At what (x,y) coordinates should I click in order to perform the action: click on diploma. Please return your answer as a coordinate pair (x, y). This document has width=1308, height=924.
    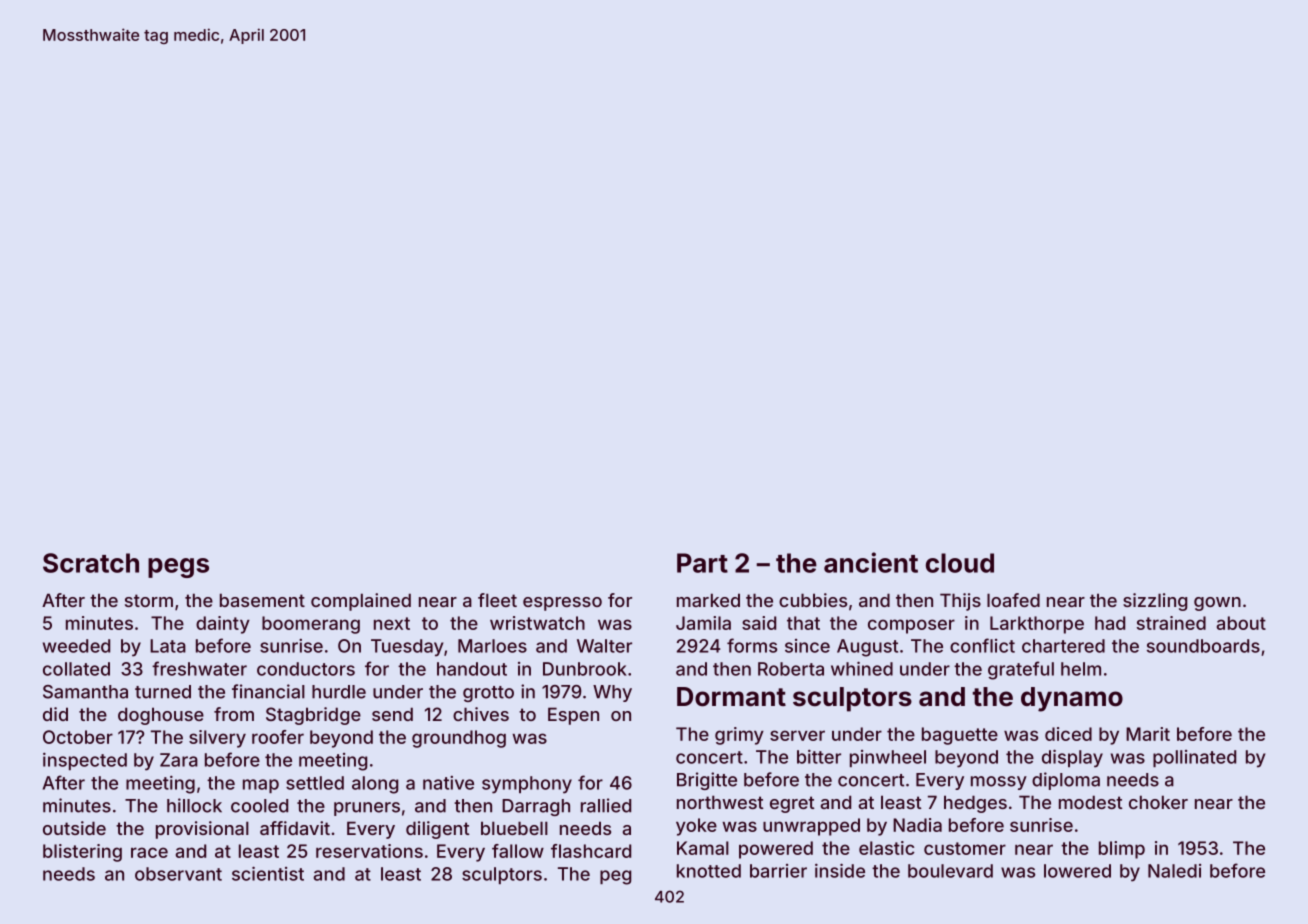
    Looking at the image, I should click on (1066, 781).
